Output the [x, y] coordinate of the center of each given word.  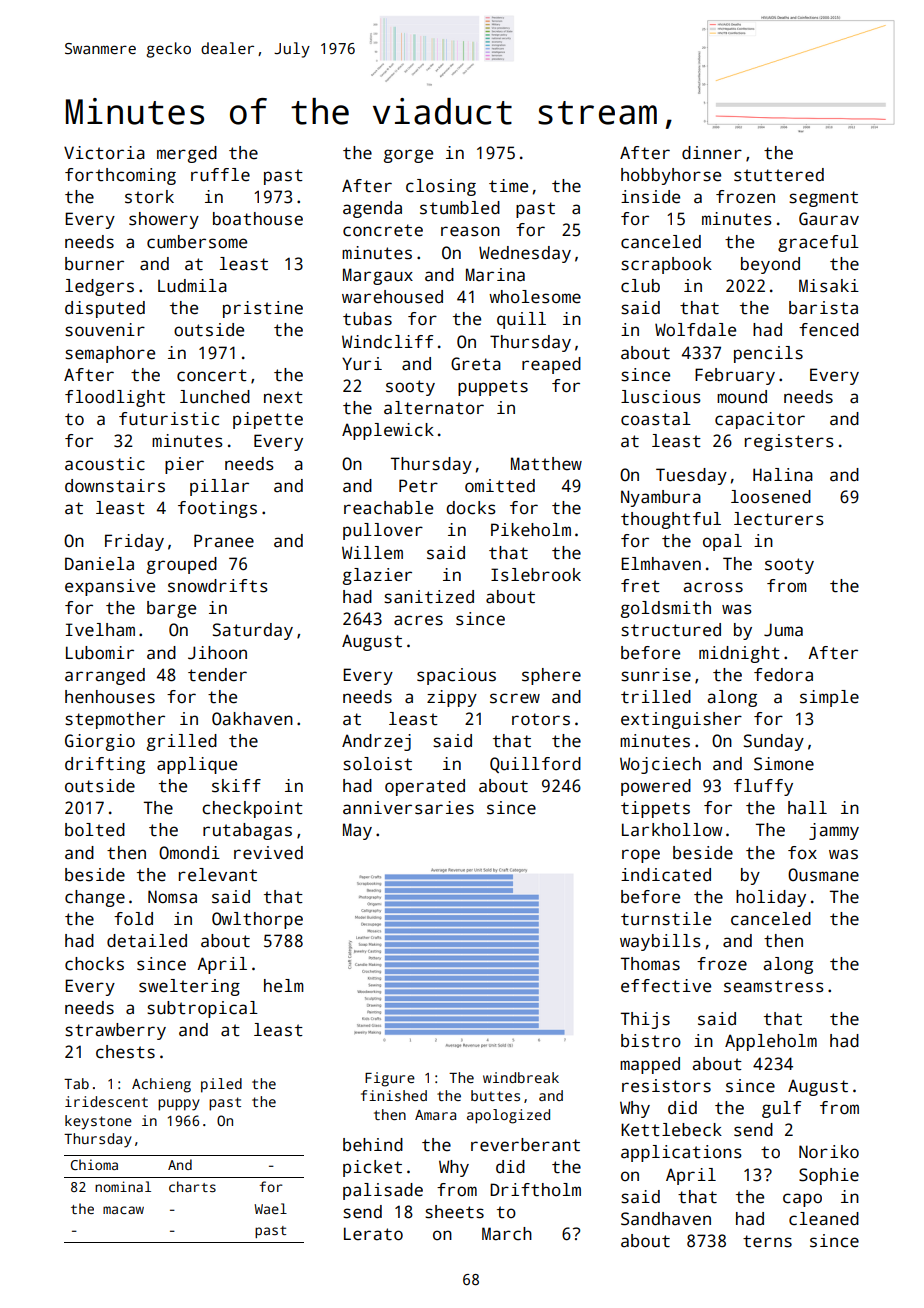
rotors [541, 719]
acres [418, 620]
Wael [270, 1208]
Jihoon [217, 653]
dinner [712, 153]
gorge [408, 156]
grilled [182, 742]
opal [722, 542]
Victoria [104, 153]
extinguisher [681, 720]
